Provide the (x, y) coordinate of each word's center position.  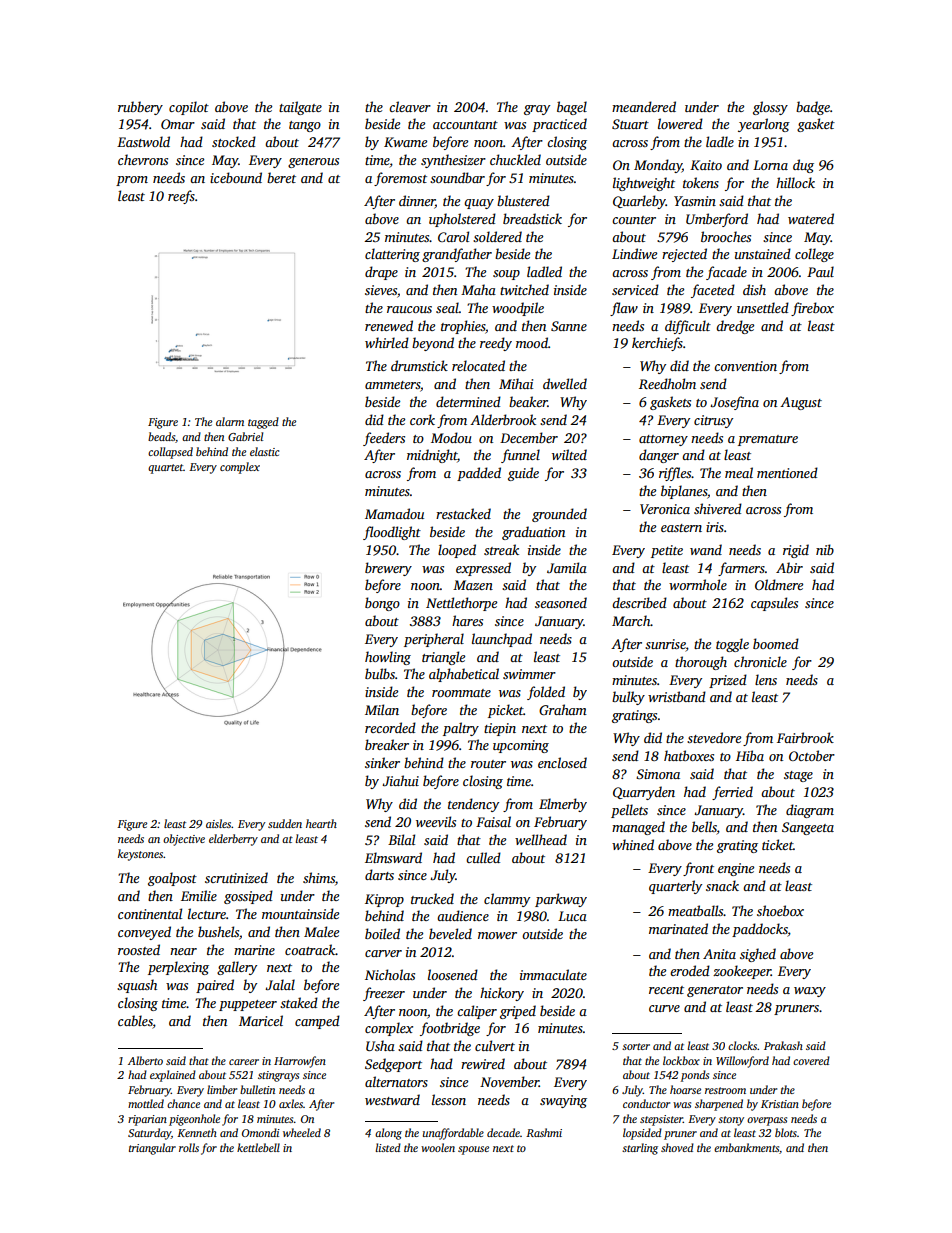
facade (726, 273)
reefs (181, 197)
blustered (523, 200)
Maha (478, 289)
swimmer (529, 674)
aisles (219, 823)
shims (319, 877)
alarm (230, 421)
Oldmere (779, 584)
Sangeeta (808, 828)
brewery (388, 569)
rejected (684, 255)
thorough (701, 663)
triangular (152, 1149)
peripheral (434, 640)
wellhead (541, 839)
